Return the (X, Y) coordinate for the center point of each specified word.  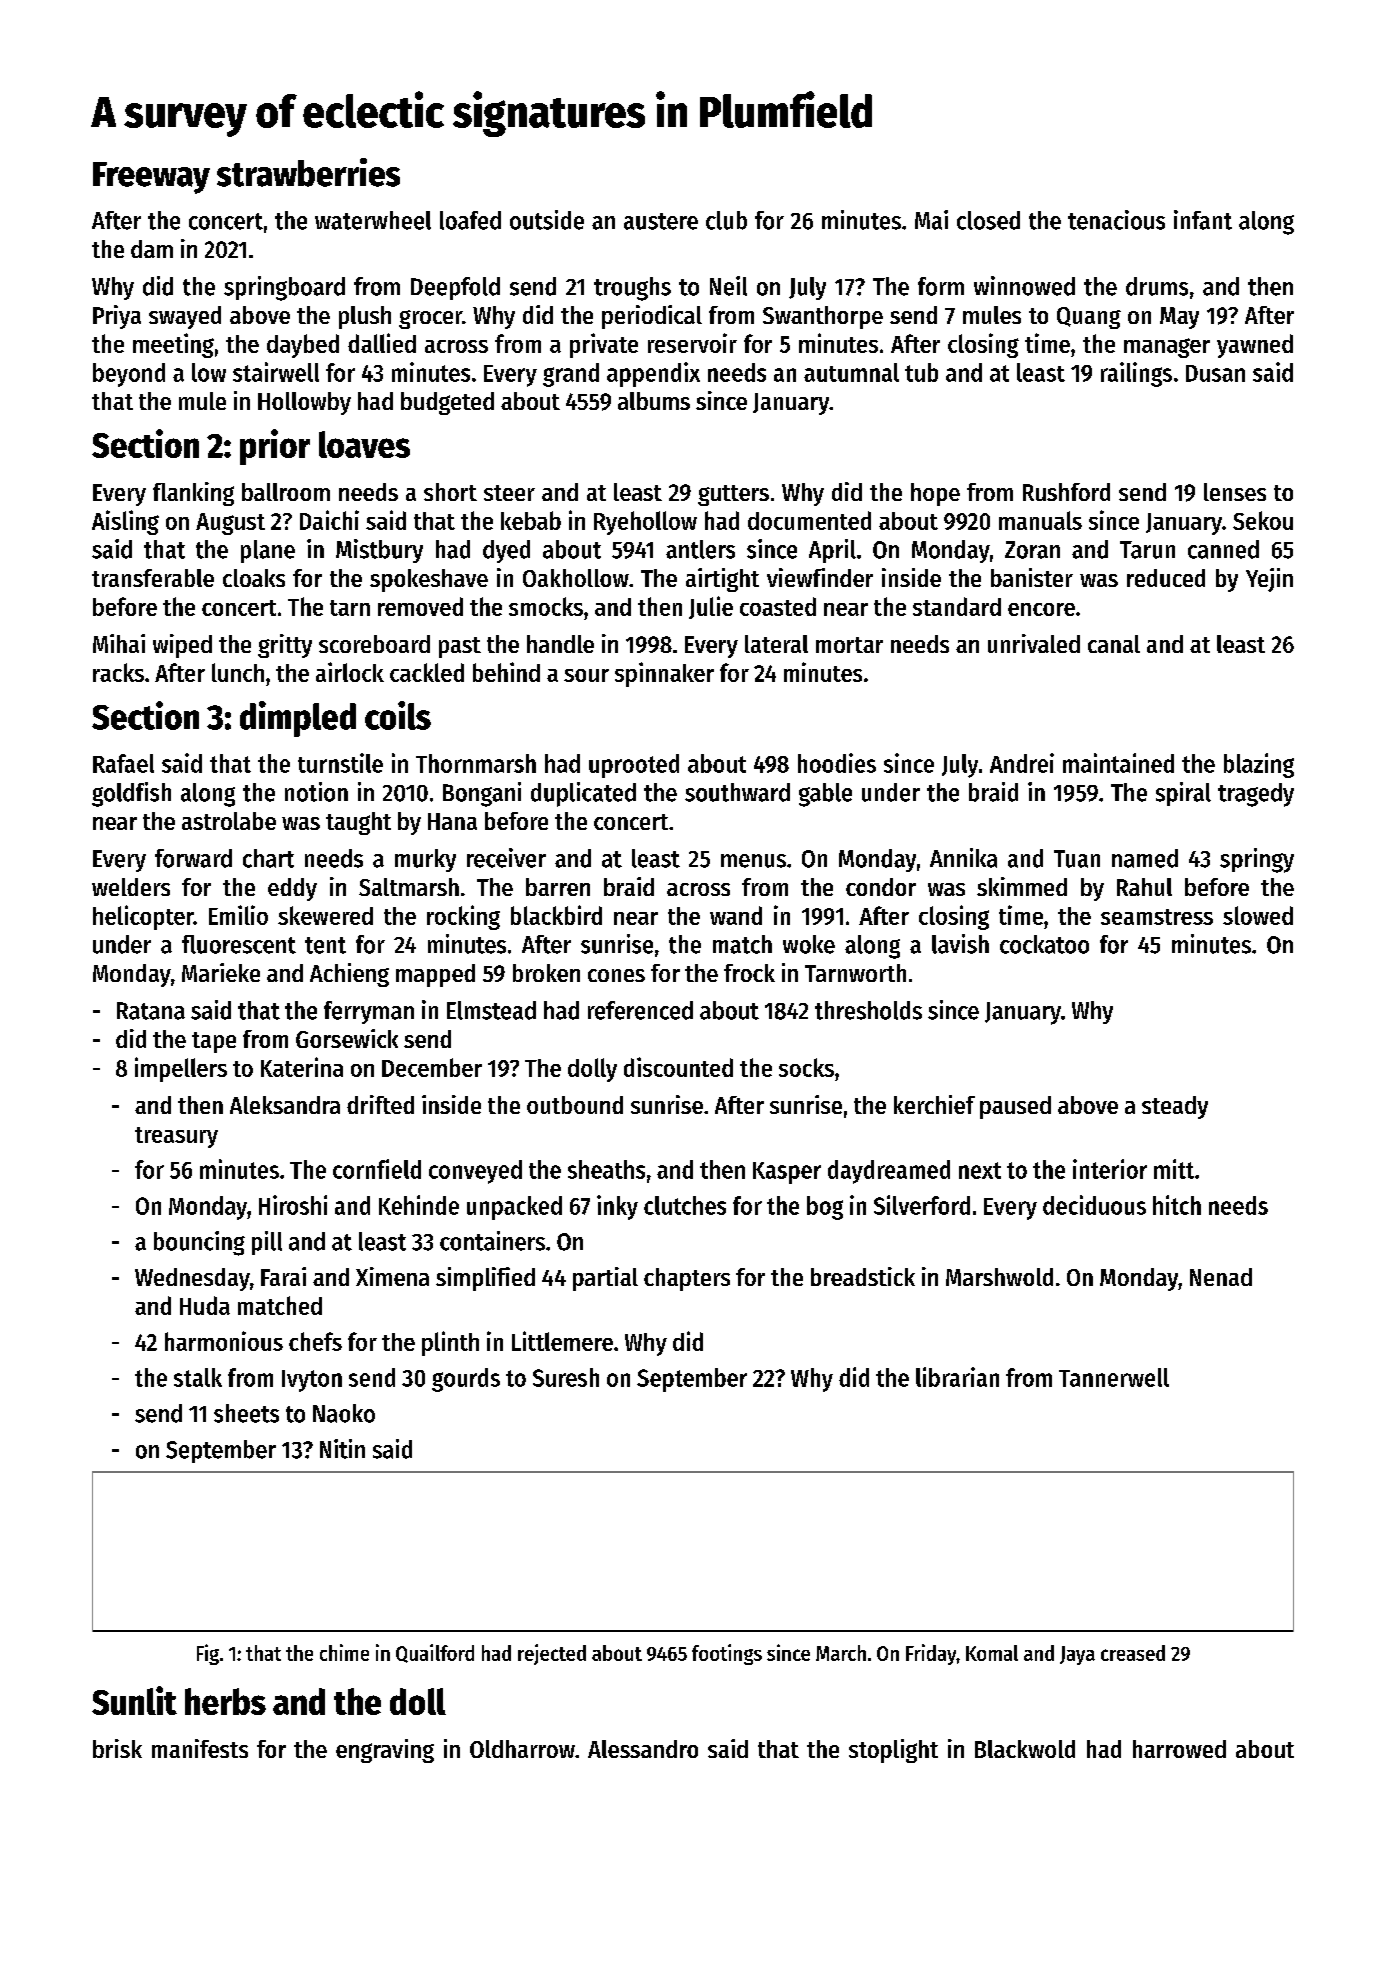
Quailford (435, 1653)
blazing (1259, 765)
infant (1203, 220)
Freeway (151, 178)
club (726, 220)
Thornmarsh (476, 763)
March (841, 1653)
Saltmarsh (409, 887)
